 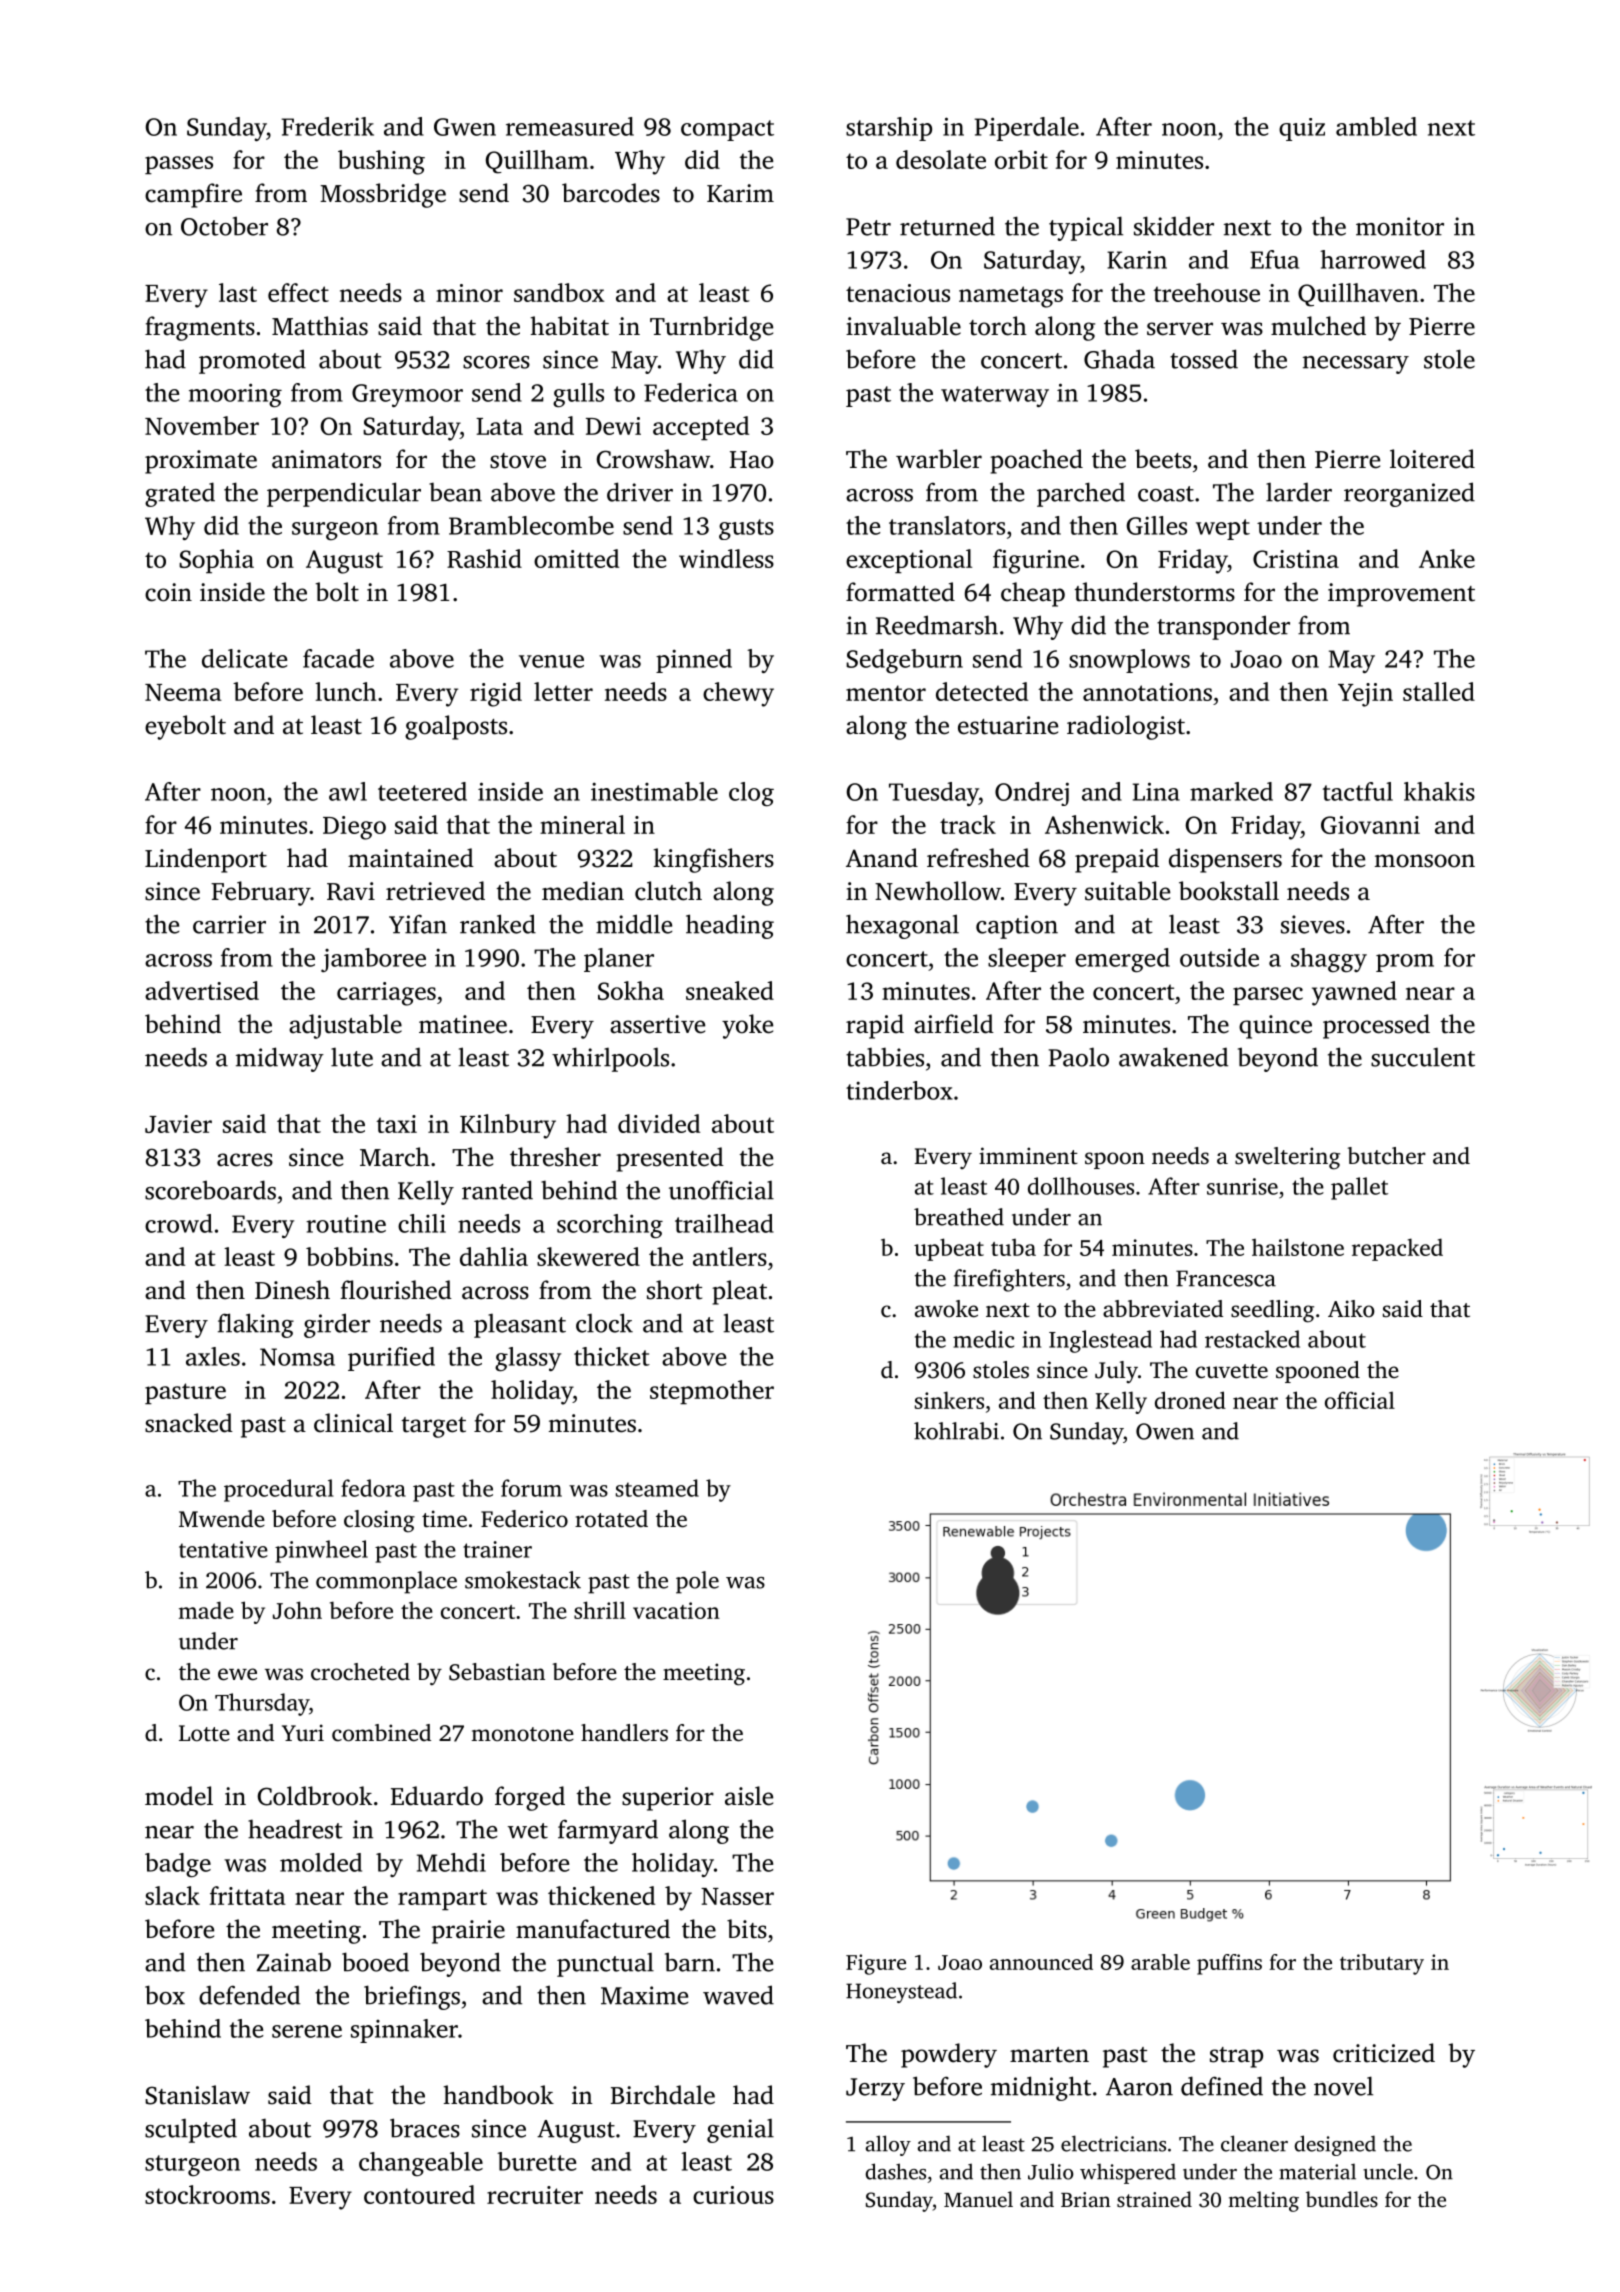 I want to click on desolate, so click(x=941, y=159).
